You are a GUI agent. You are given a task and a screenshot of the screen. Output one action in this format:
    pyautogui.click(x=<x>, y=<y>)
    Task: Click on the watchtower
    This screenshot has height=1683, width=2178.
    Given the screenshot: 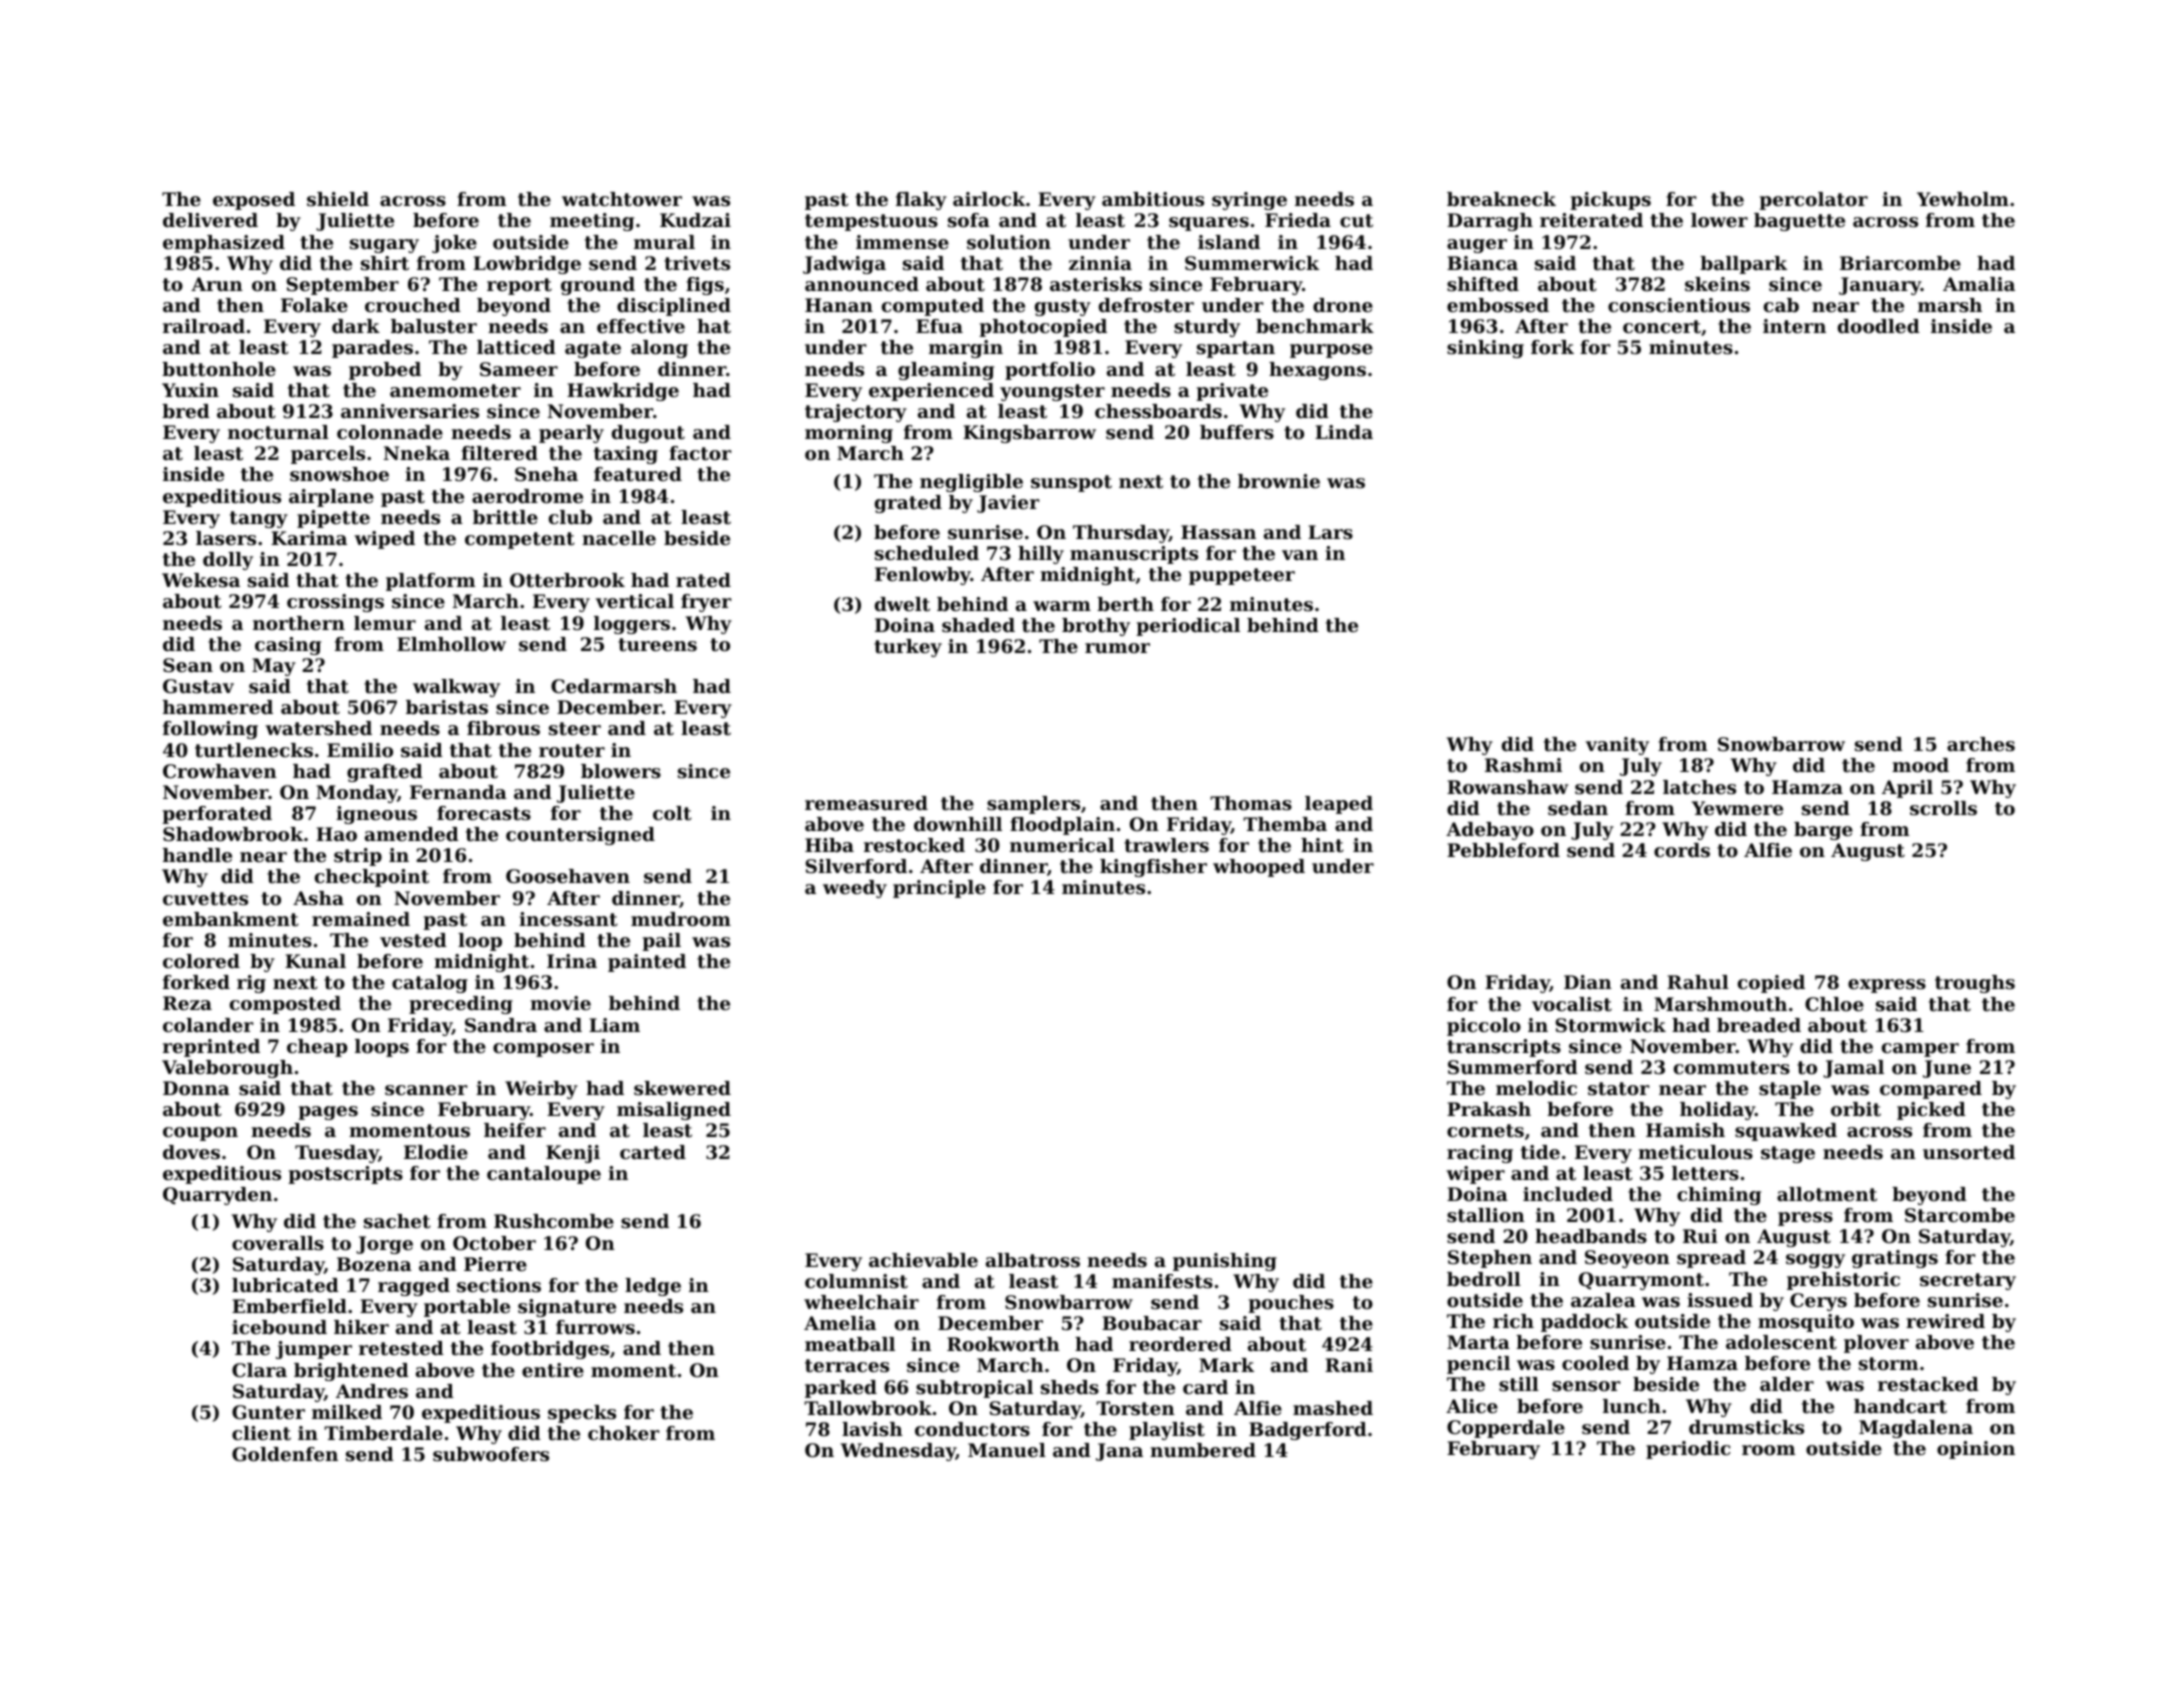 What is the action you would take?
    pyautogui.click(x=622, y=199)
